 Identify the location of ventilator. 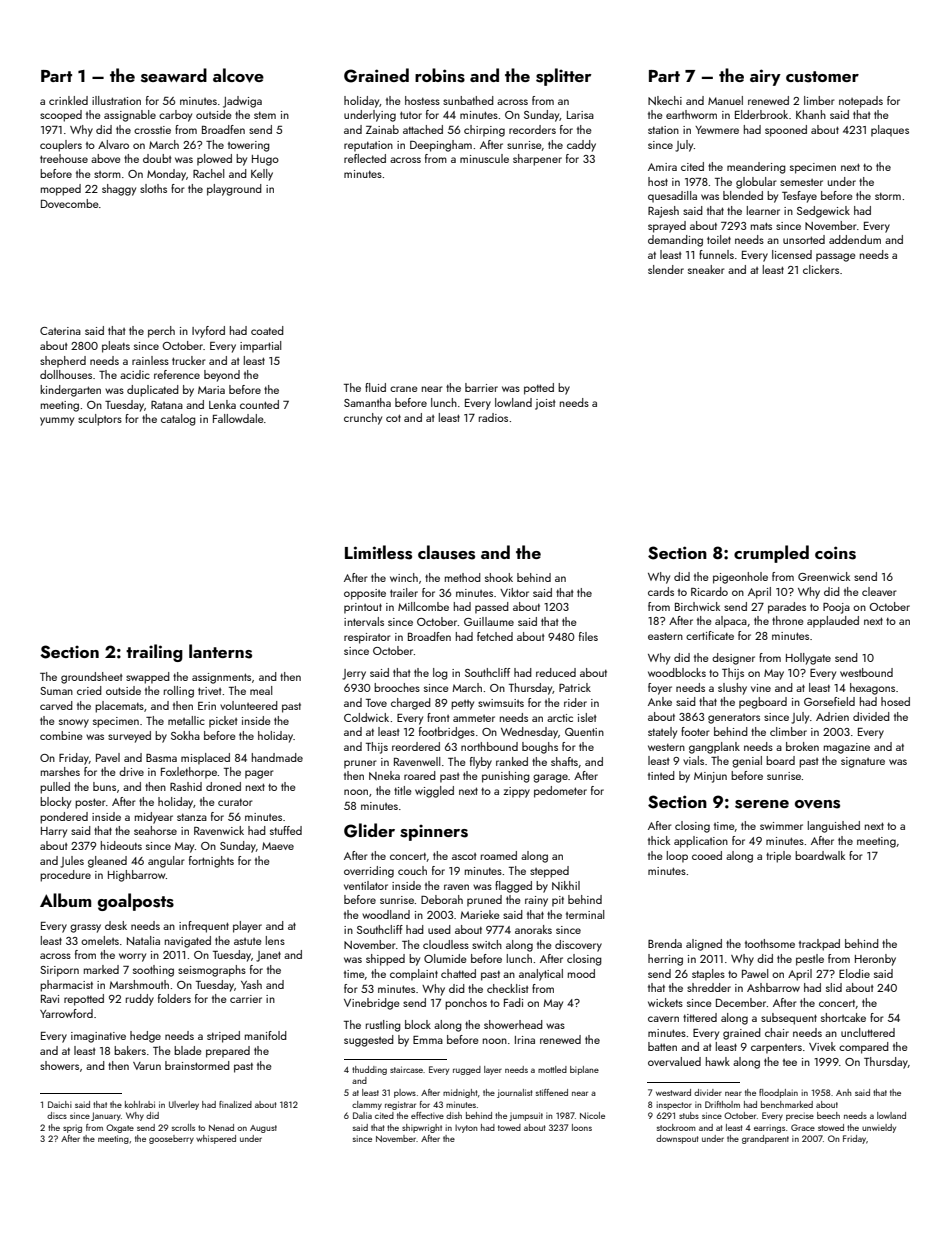
(366, 885).
